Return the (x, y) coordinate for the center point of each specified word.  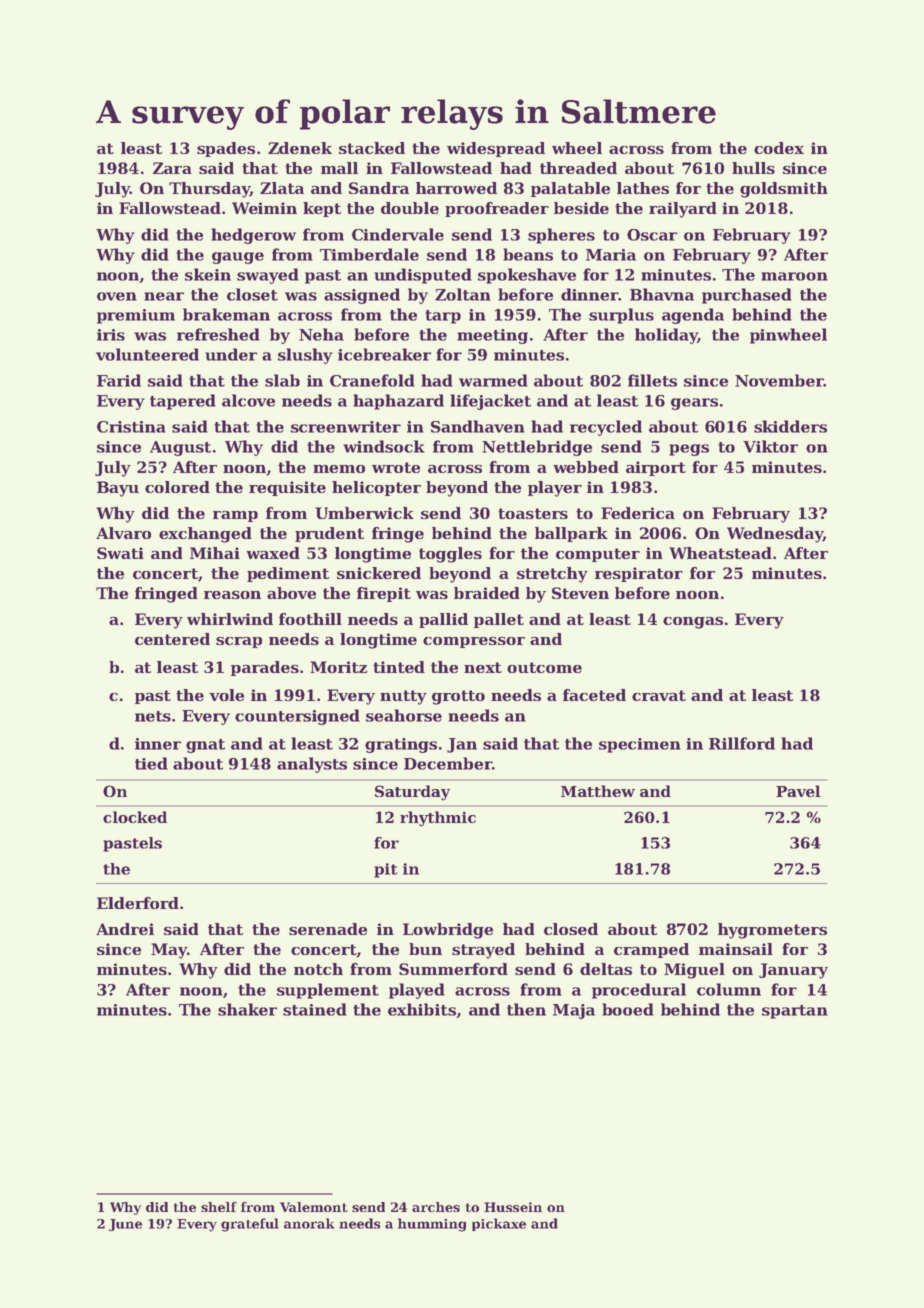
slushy (305, 356)
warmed (493, 380)
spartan (795, 1012)
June (125, 1225)
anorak (309, 1223)
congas (693, 622)
